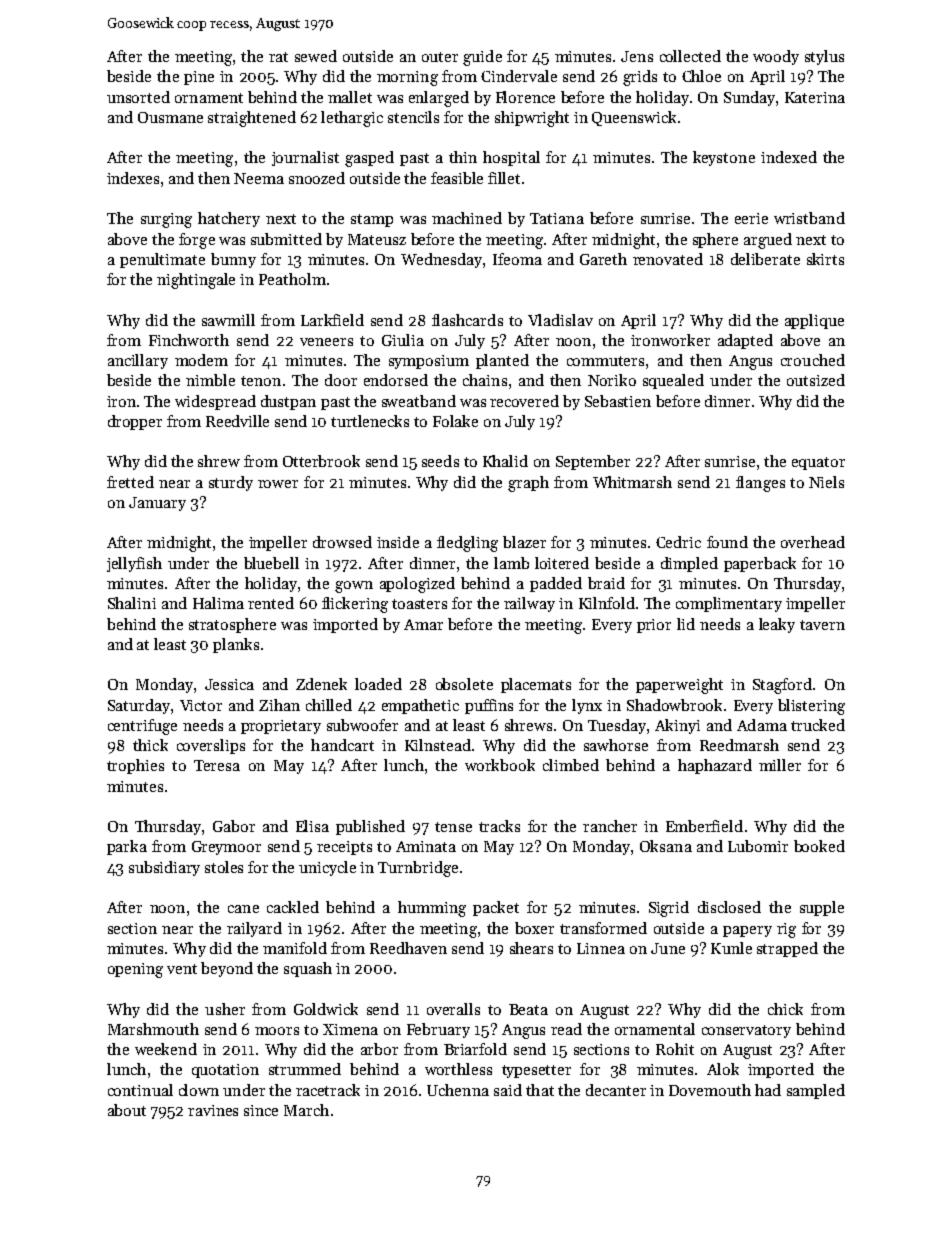 This screenshot has height=1233, width=952. What do you see at coordinates (321, 684) in the screenshot?
I see `Zdenek` at bounding box center [321, 684].
